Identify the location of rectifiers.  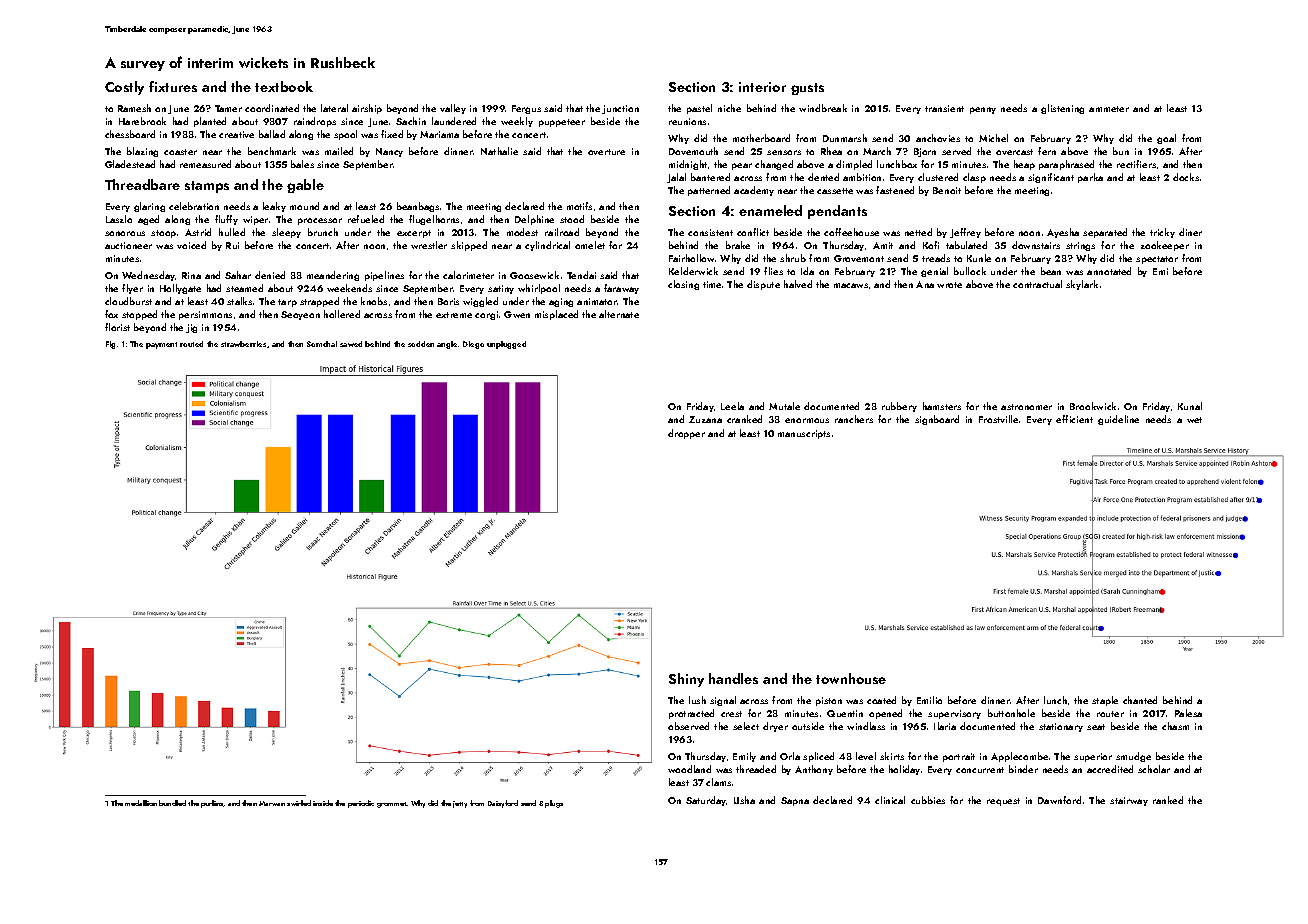
(1136, 164).
